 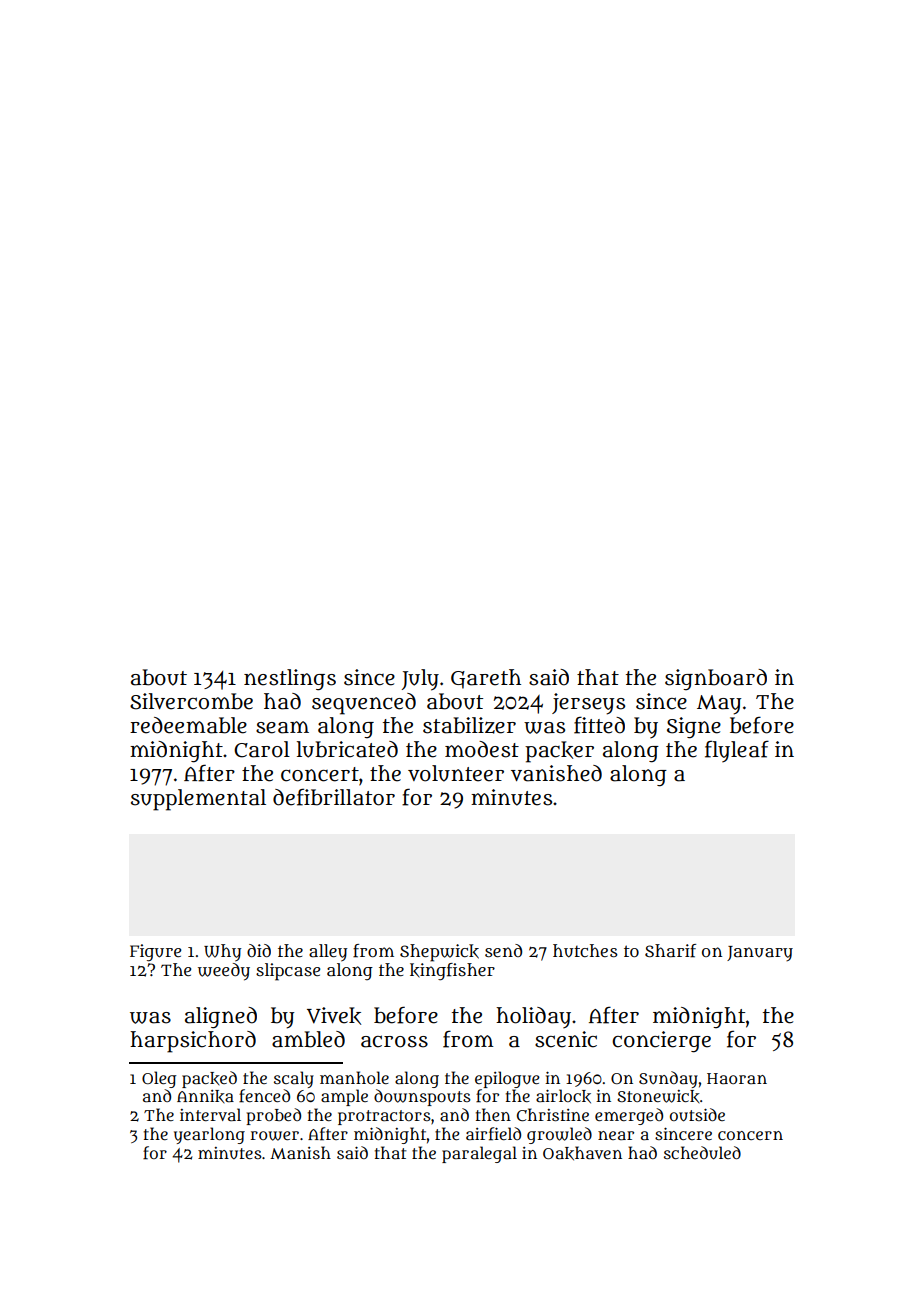 What do you see at coordinates (588, 704) in the screenshot?
I see `jerseys` at bounding box center [588, 704].
